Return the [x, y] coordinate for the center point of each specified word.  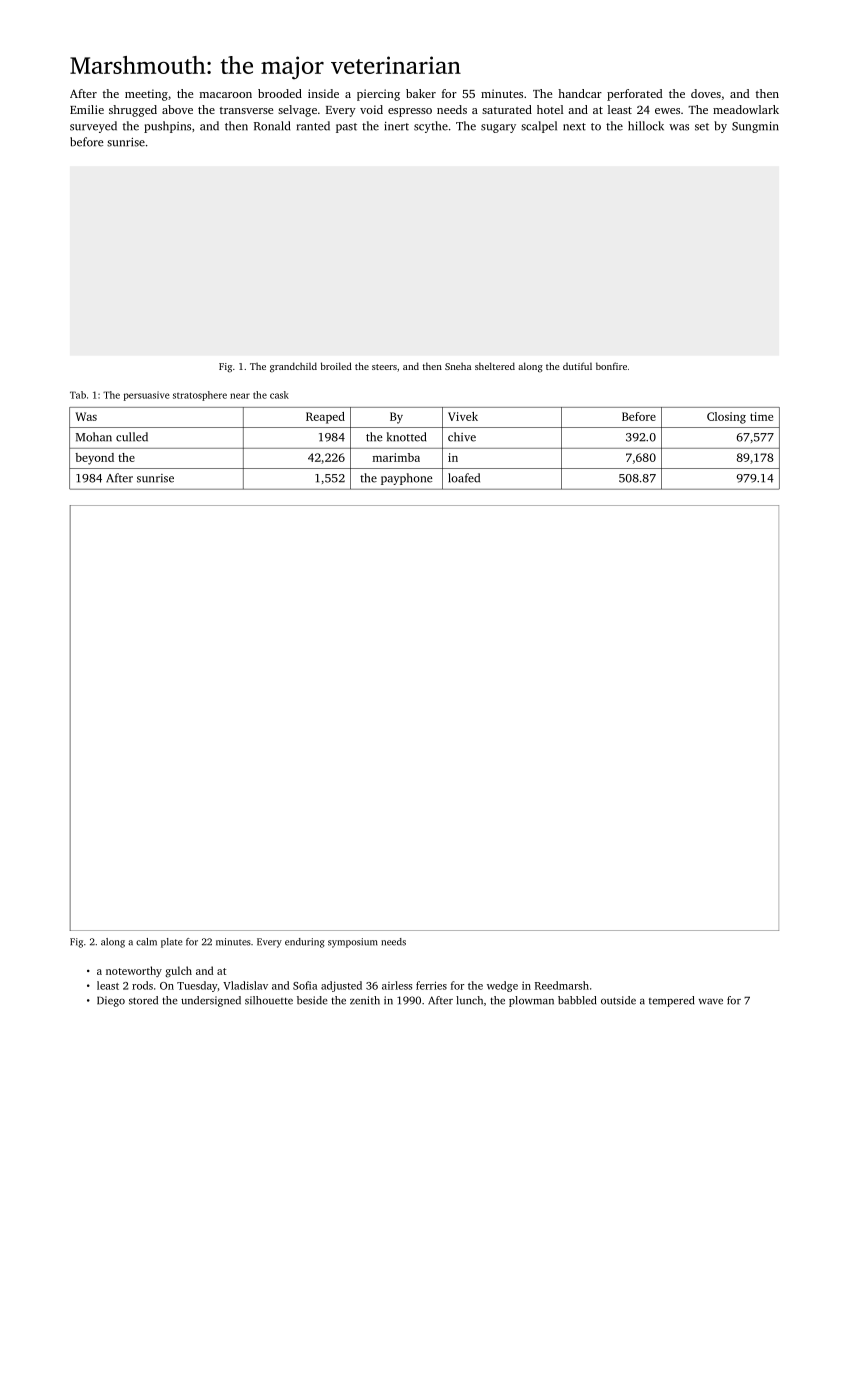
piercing [378, 95]
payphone [406, 479]
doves [706, 93]
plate [171, 943]
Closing [726, 418]
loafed [464, 478]
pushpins [167, 127]
